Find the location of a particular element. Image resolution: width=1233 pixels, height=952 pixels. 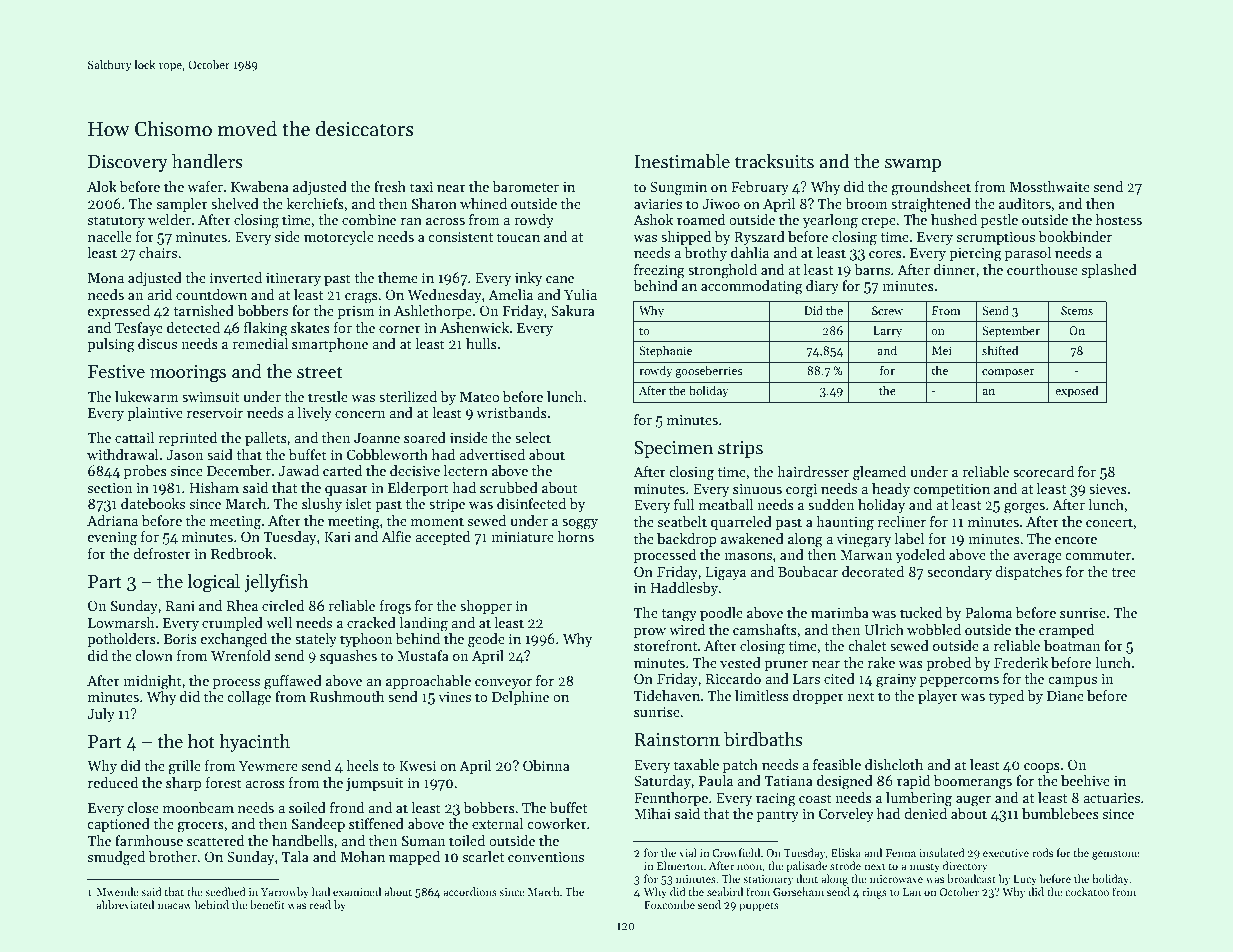

campus is located at coordinates (1073, 682).
